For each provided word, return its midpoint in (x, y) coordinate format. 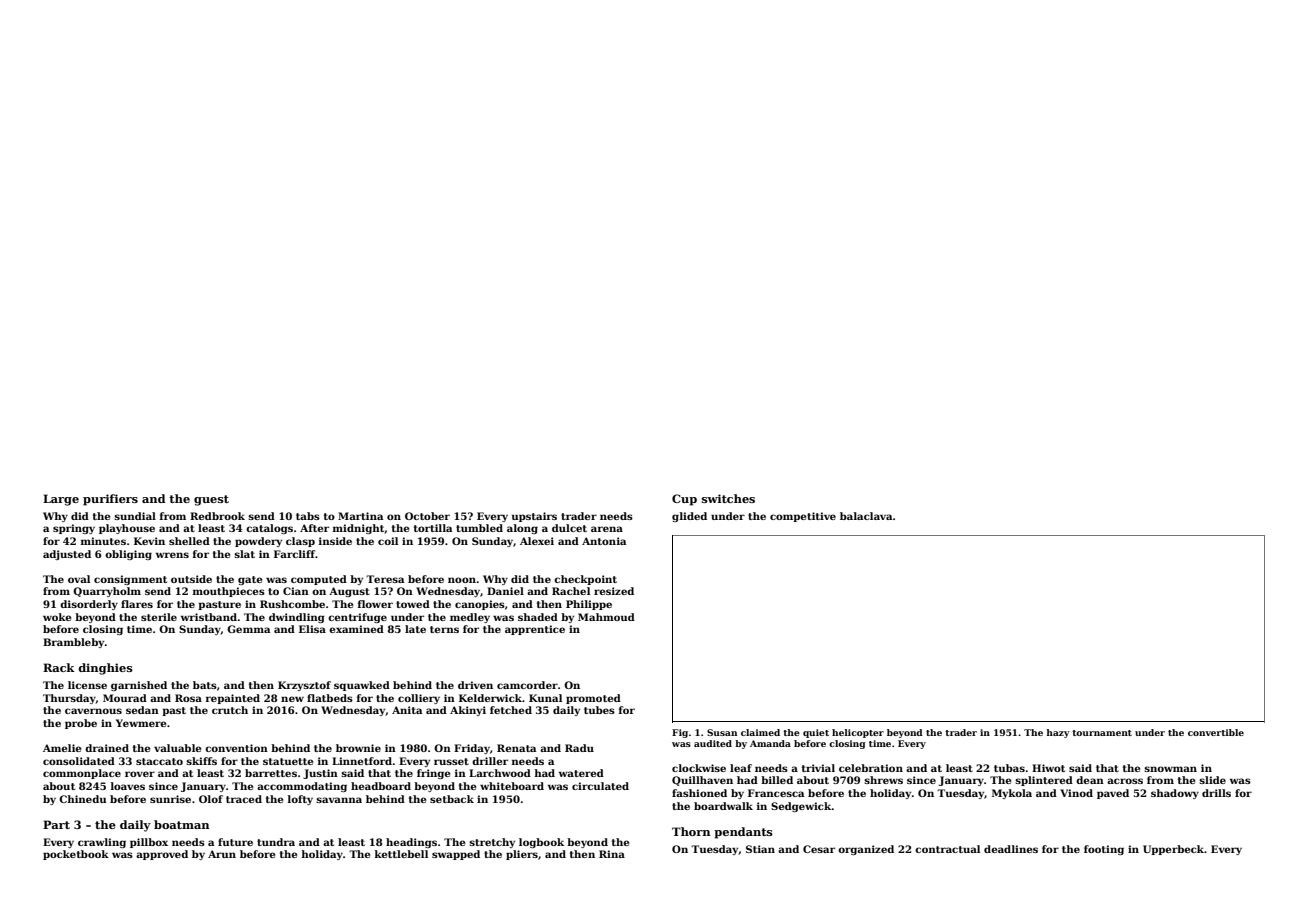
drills (1216, 793)
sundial (135, 516)
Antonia (604, 541)
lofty (300, 800)
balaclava (866, 516)
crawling (102, 843)
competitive (803, 517)
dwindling (297, 618)
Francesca (776, 793)
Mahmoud (606, 617)
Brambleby (73, 643)
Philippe (589, 605)
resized (614, 591)
